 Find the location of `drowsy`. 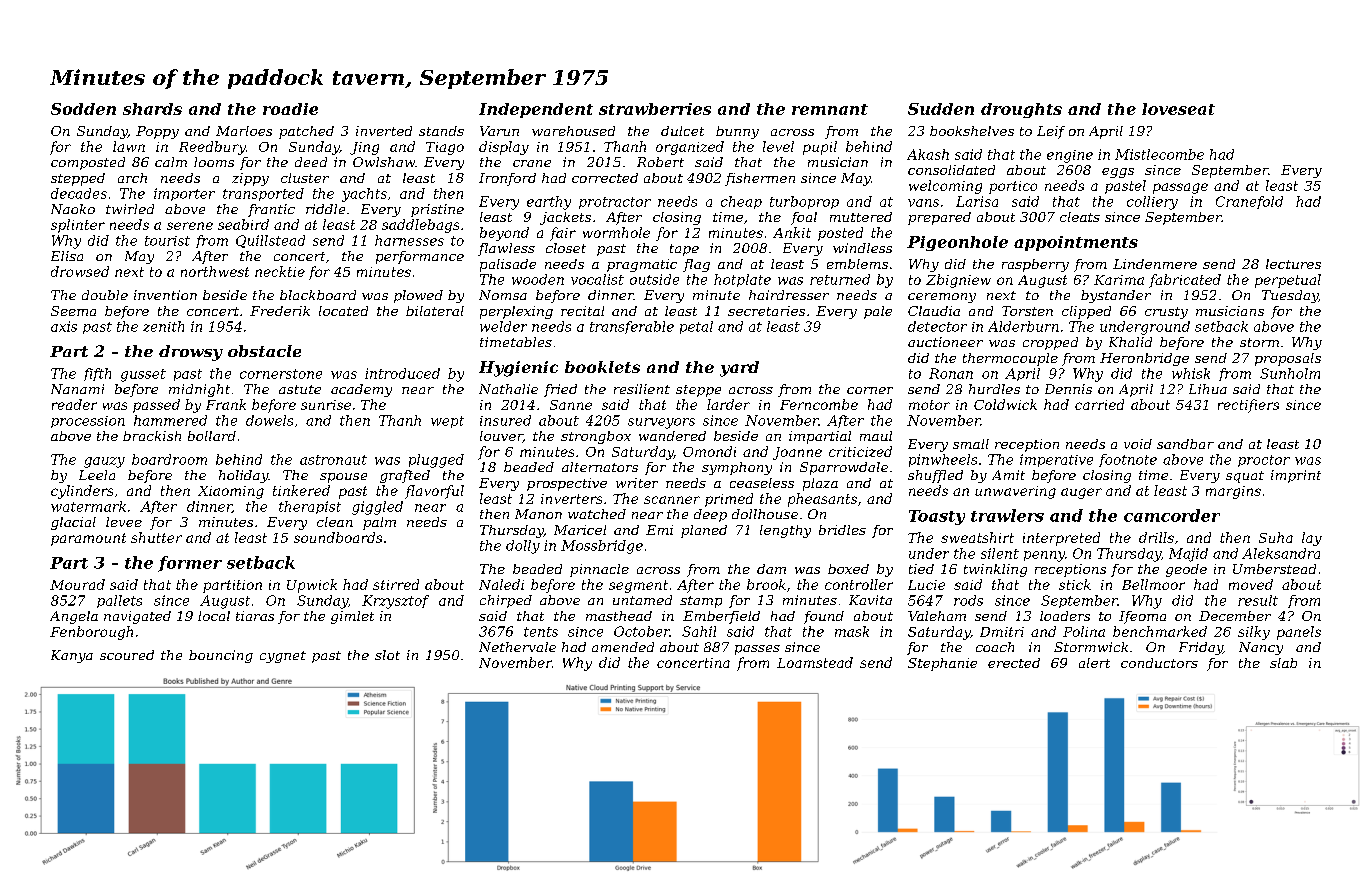

drowsy is located at coordinates (191, 353).
